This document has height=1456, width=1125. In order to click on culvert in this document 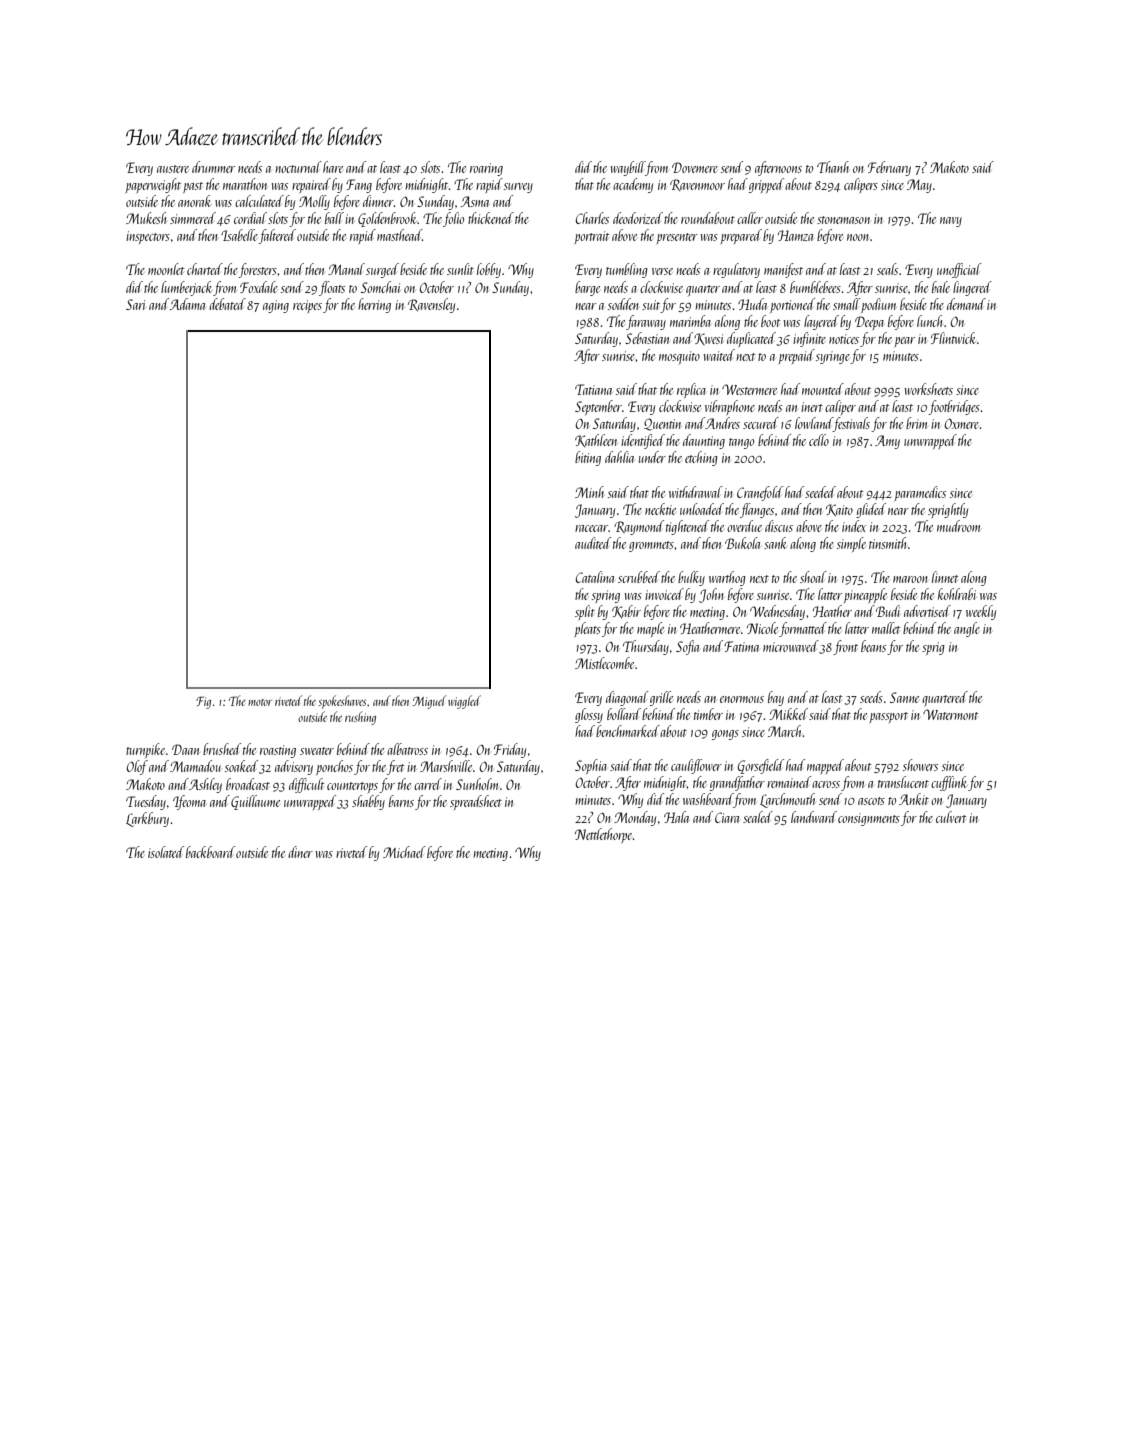, I will do `click(951, 817)`.
